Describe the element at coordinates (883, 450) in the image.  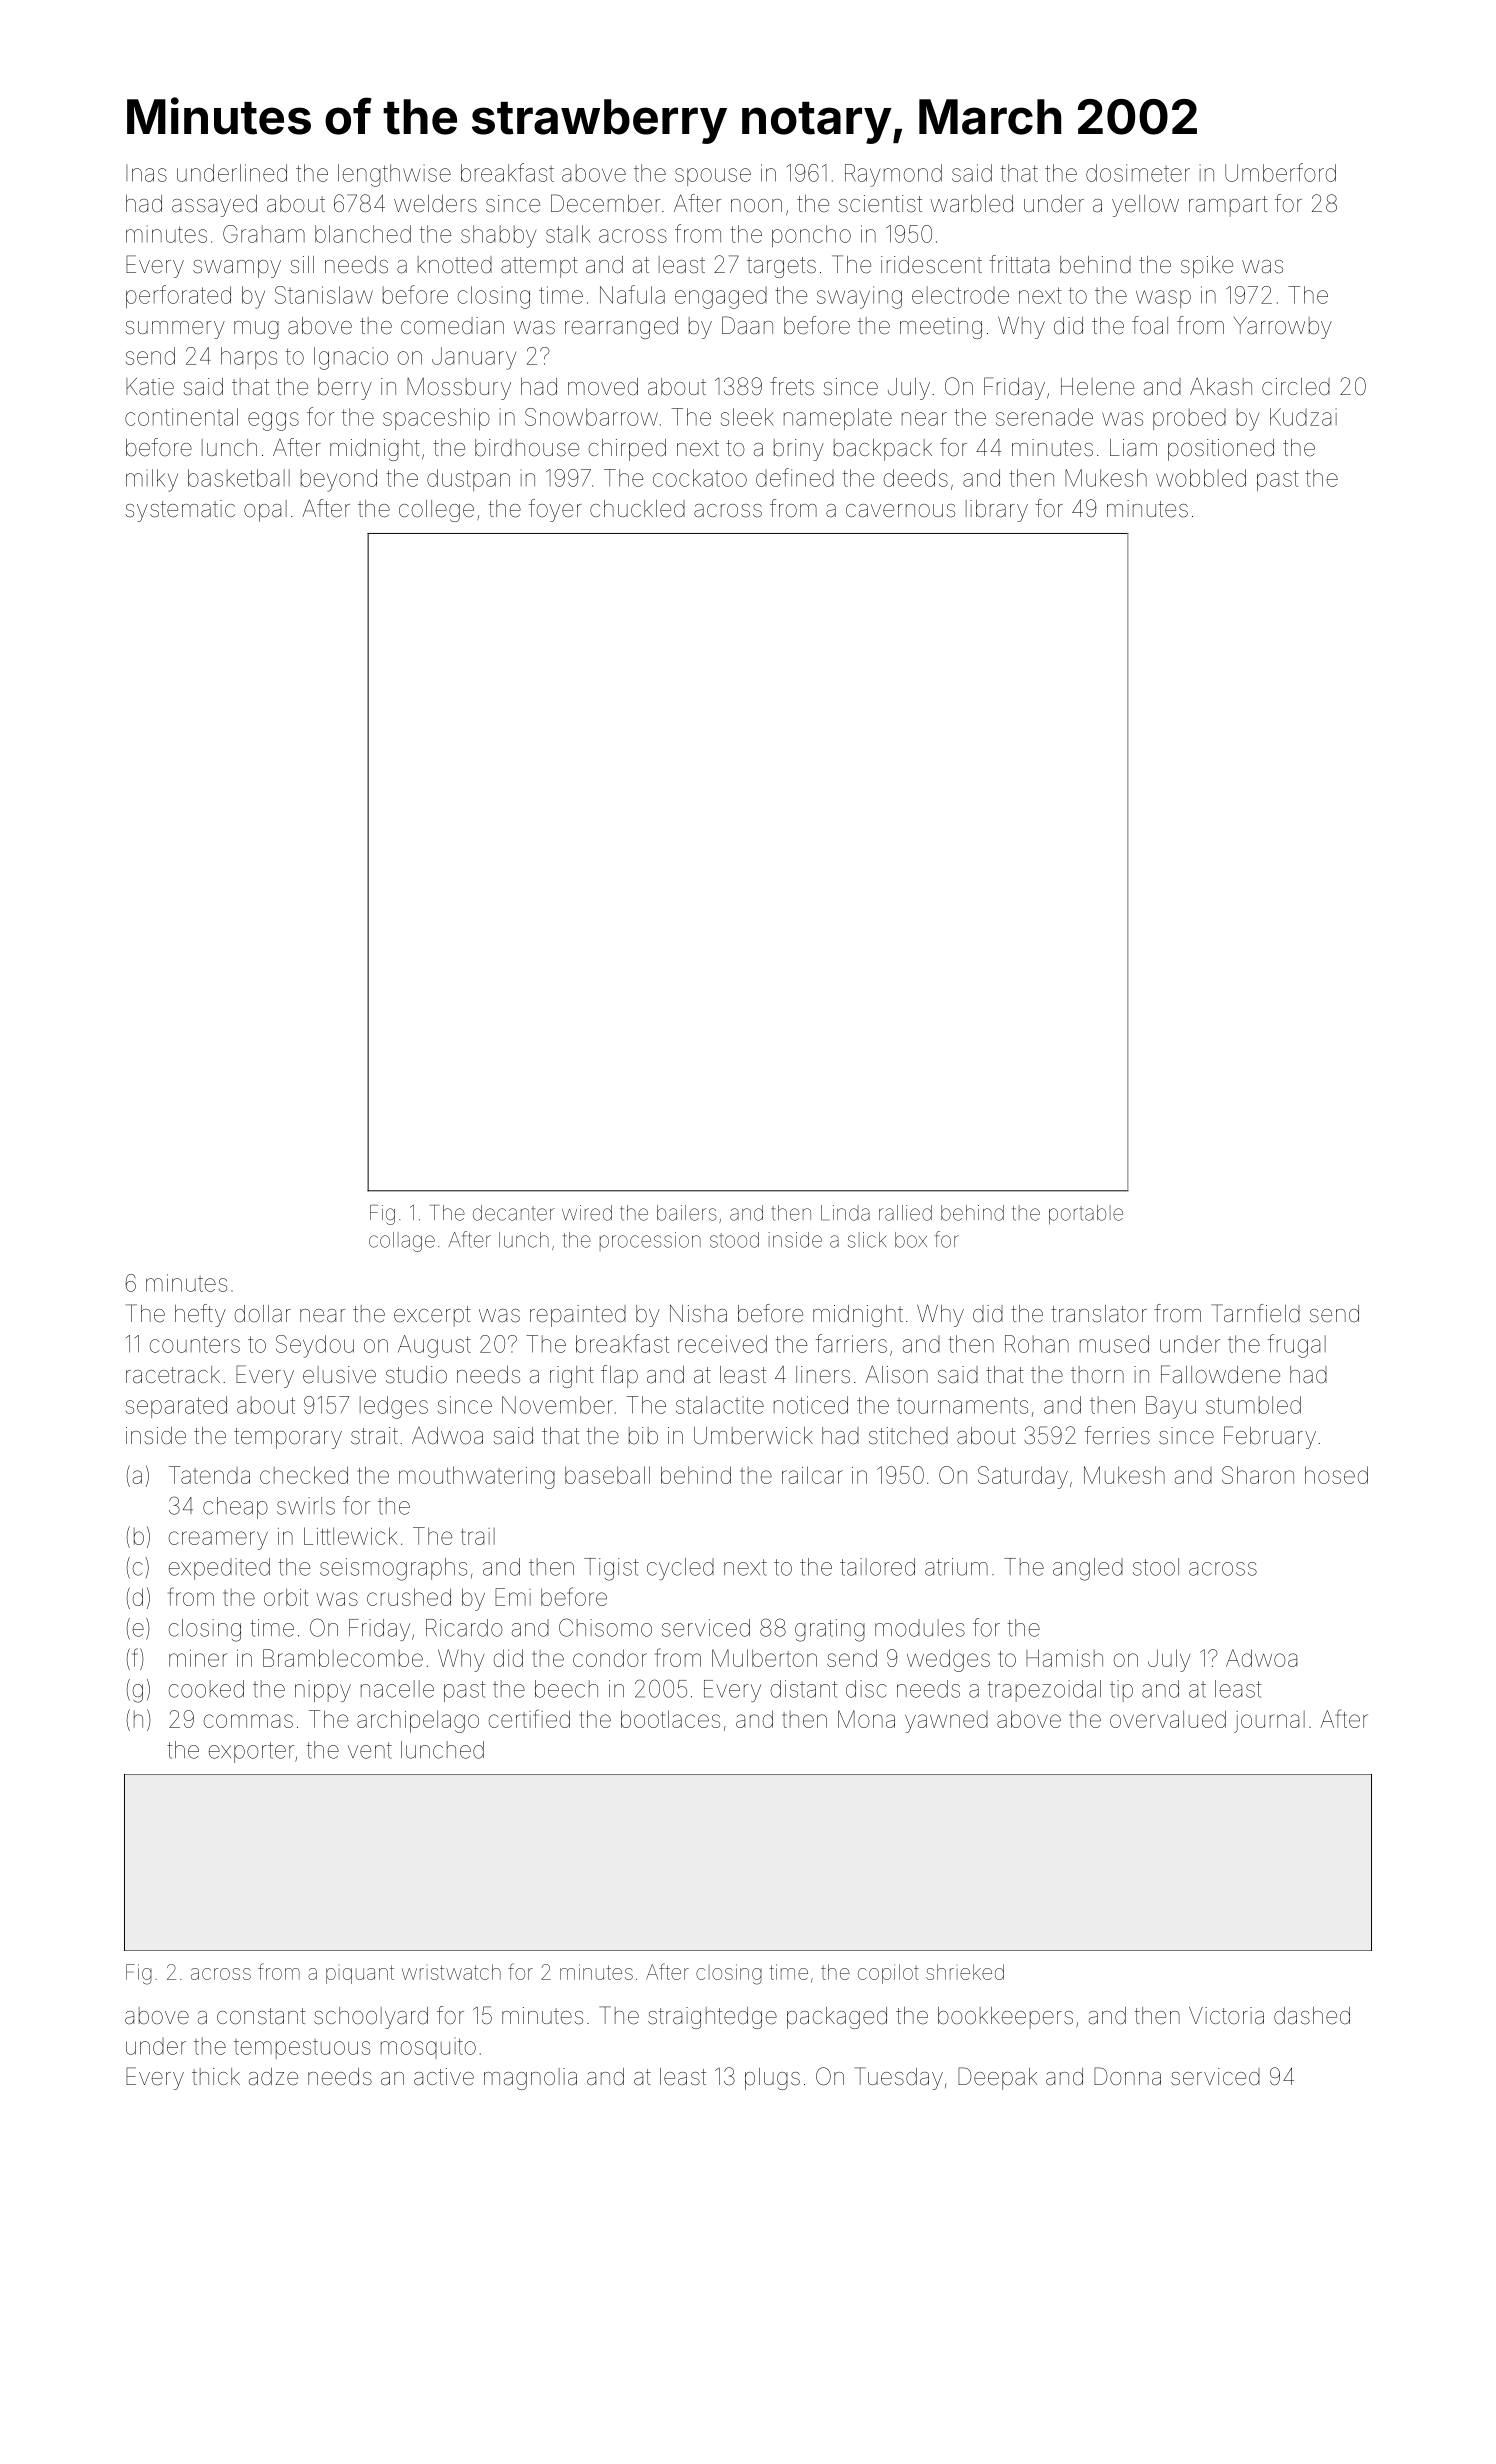
I see `backpack` at that location.
